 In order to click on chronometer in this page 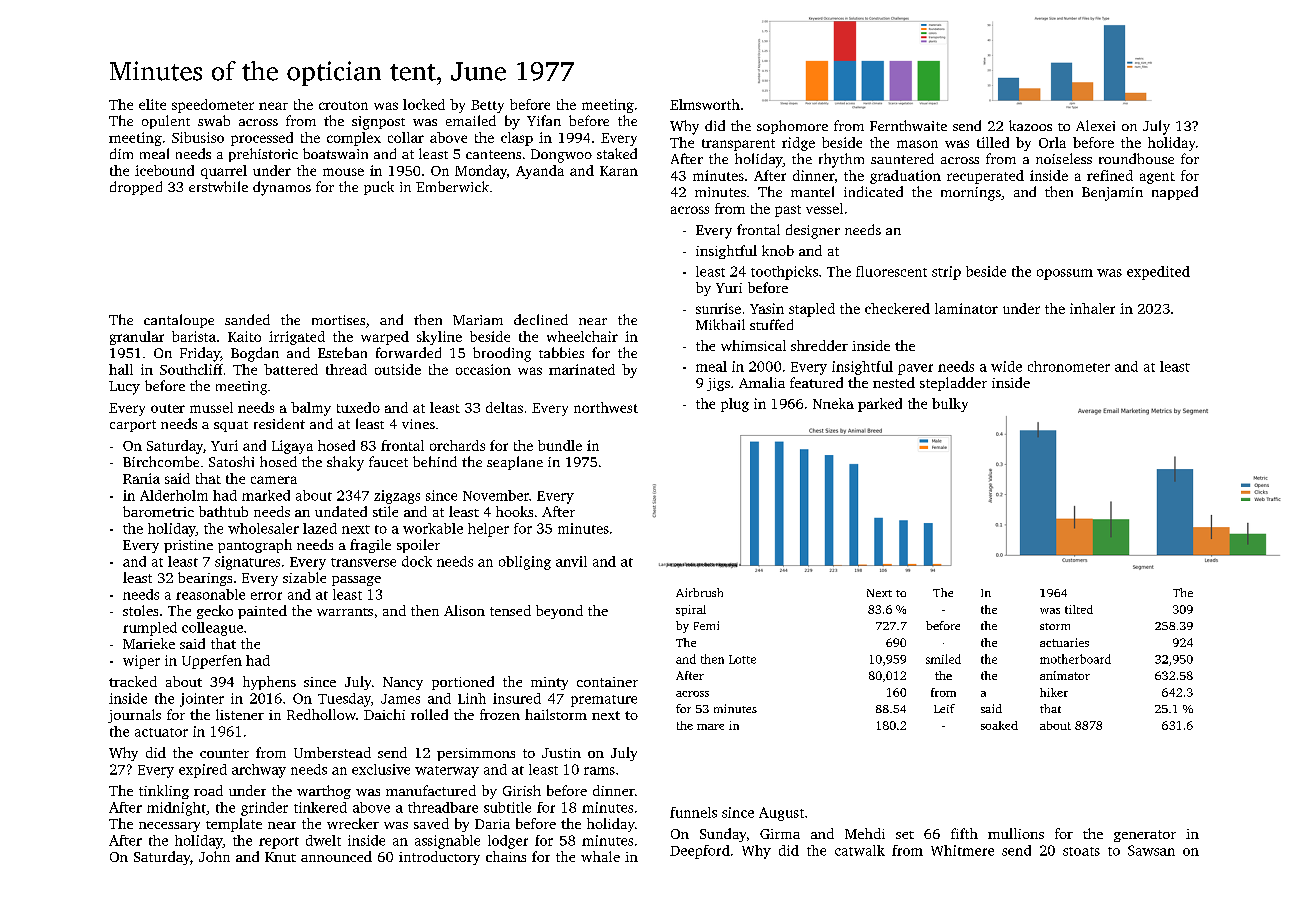, I will do `click(1069, 366)`.
